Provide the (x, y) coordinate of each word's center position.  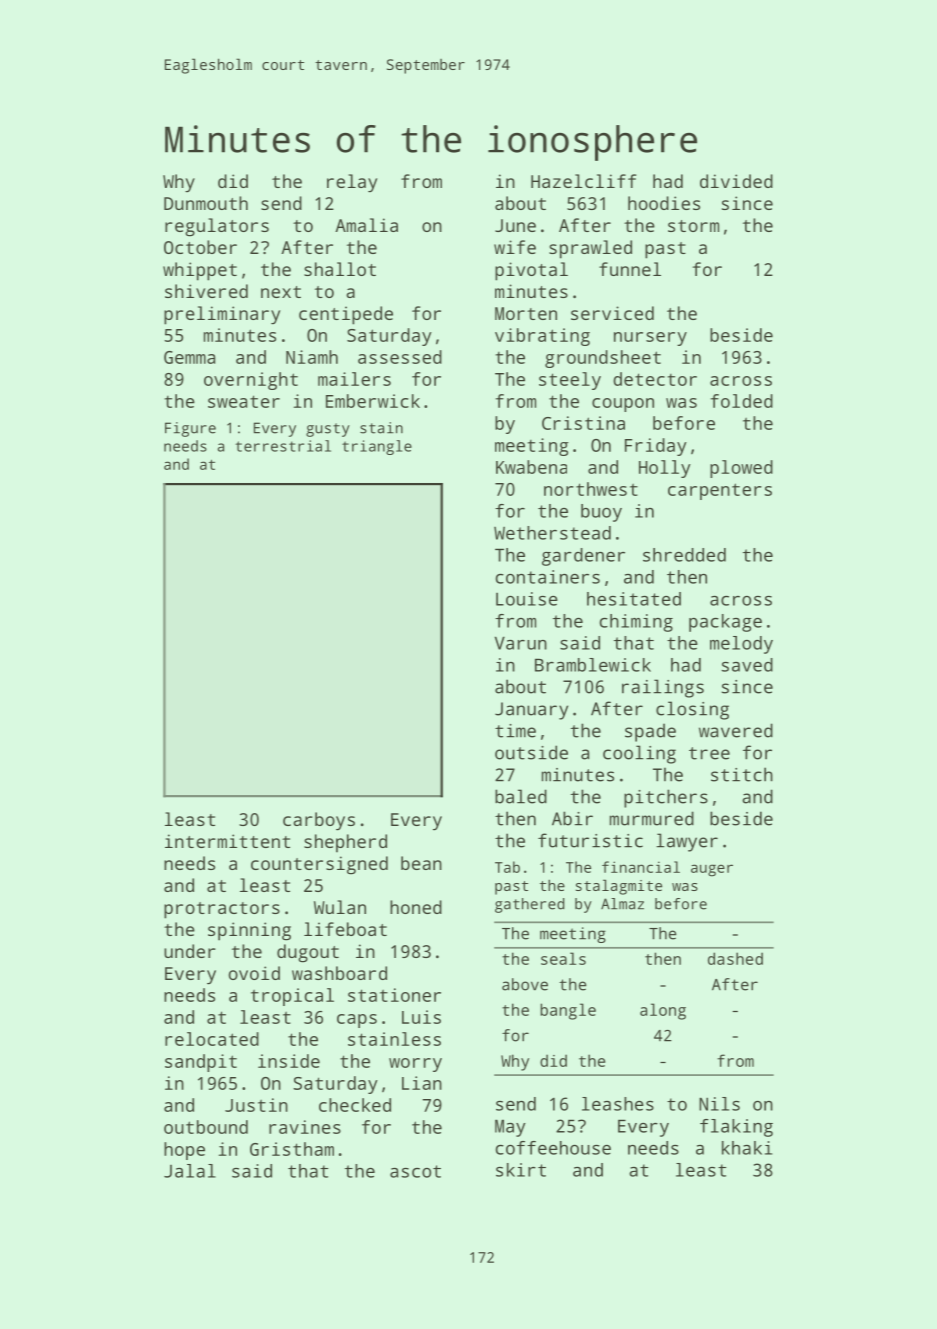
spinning (249, 931)
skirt (521, 1170)
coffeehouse (553, 1148)
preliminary (222, 315)
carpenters (720, 491)
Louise (527, 599)
